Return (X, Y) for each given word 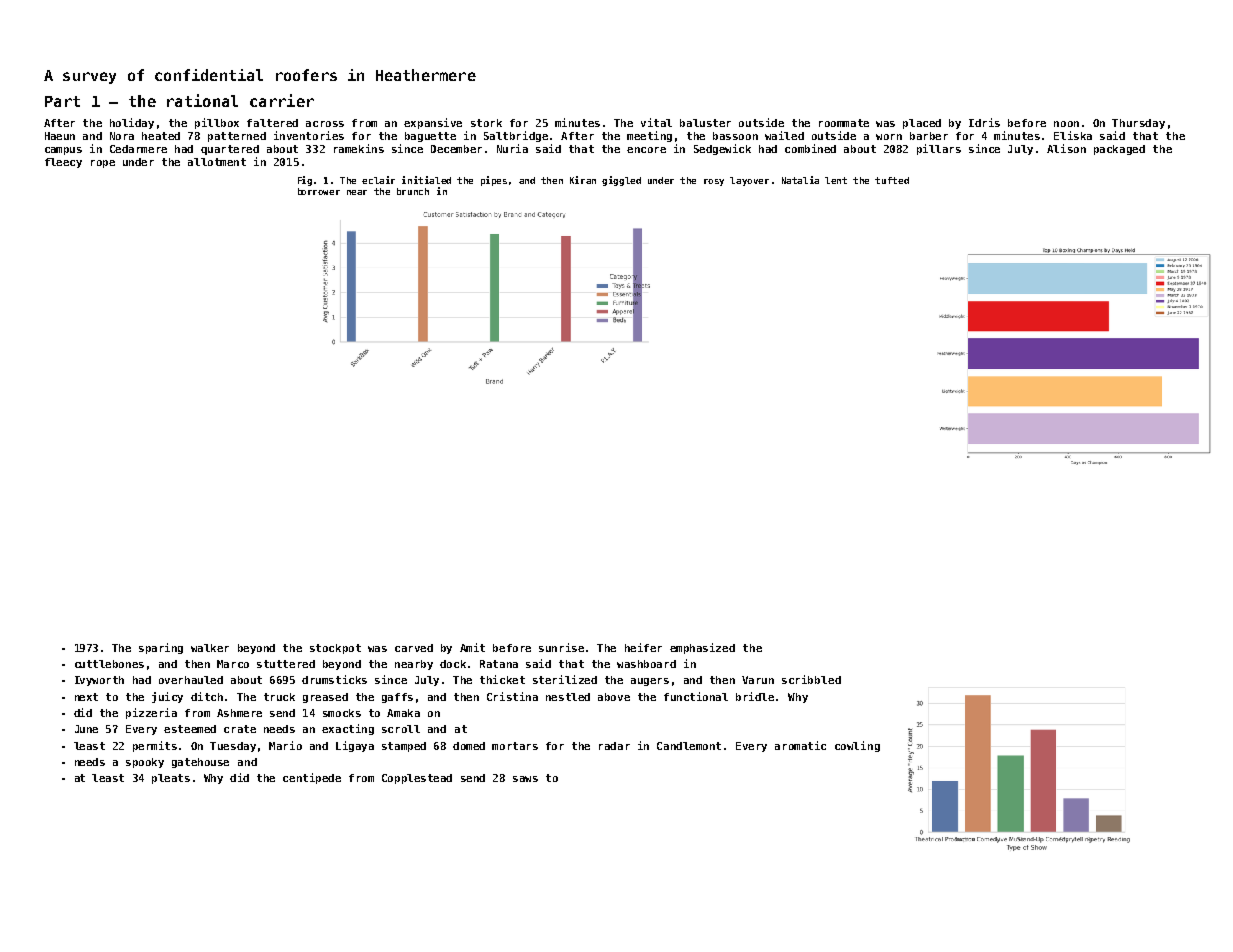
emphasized (702, 648)
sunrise (561, 647)
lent (836, 180)
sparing (161, 648)
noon (1066, 124)
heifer (643, 647)
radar (614, 746)
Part (62, 101)
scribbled (811, 679)
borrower (319, 191)
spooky (145, 763)
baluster (705, 123)
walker (210, 648)
